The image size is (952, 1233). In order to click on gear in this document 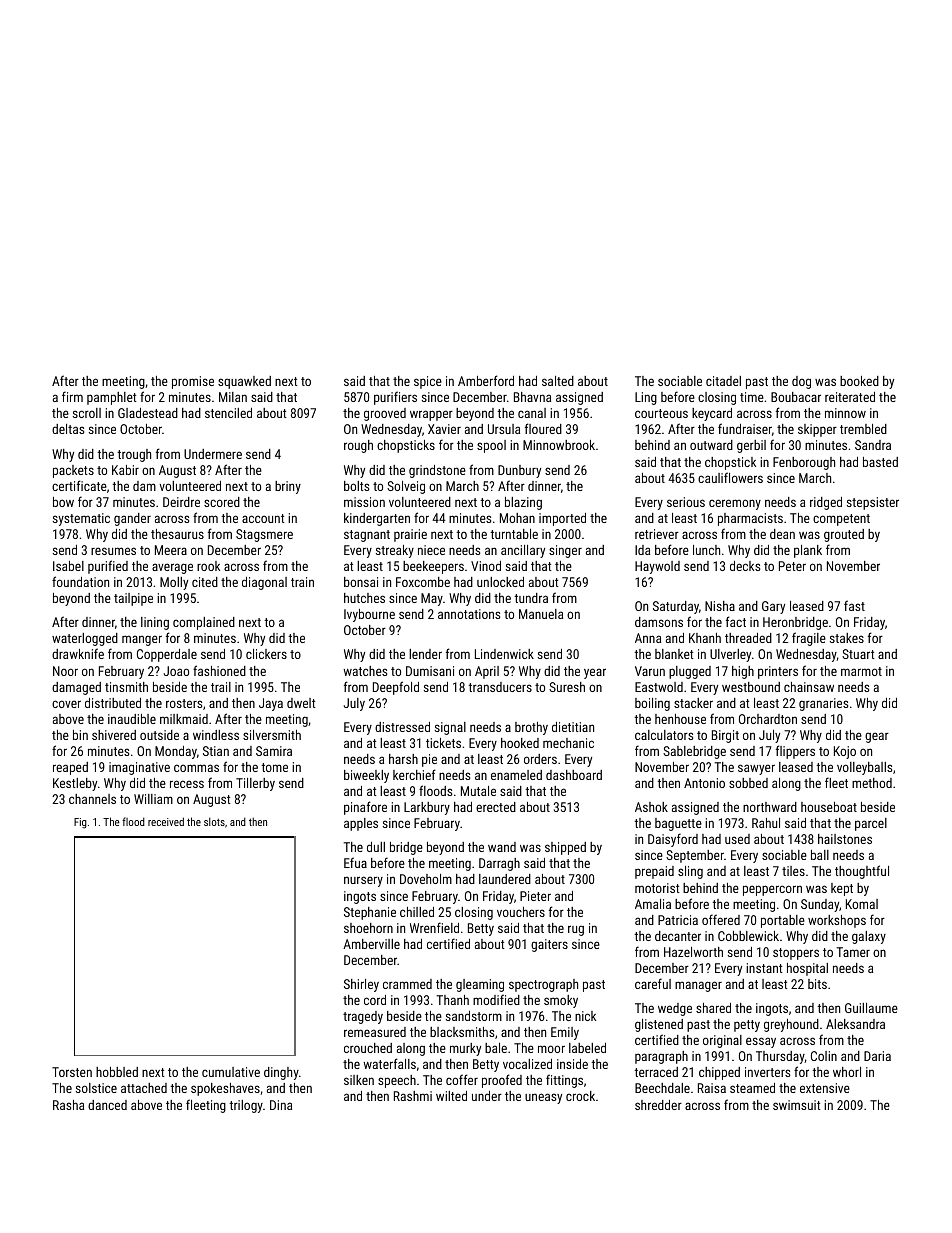, I will do `click(877, 737)`.
